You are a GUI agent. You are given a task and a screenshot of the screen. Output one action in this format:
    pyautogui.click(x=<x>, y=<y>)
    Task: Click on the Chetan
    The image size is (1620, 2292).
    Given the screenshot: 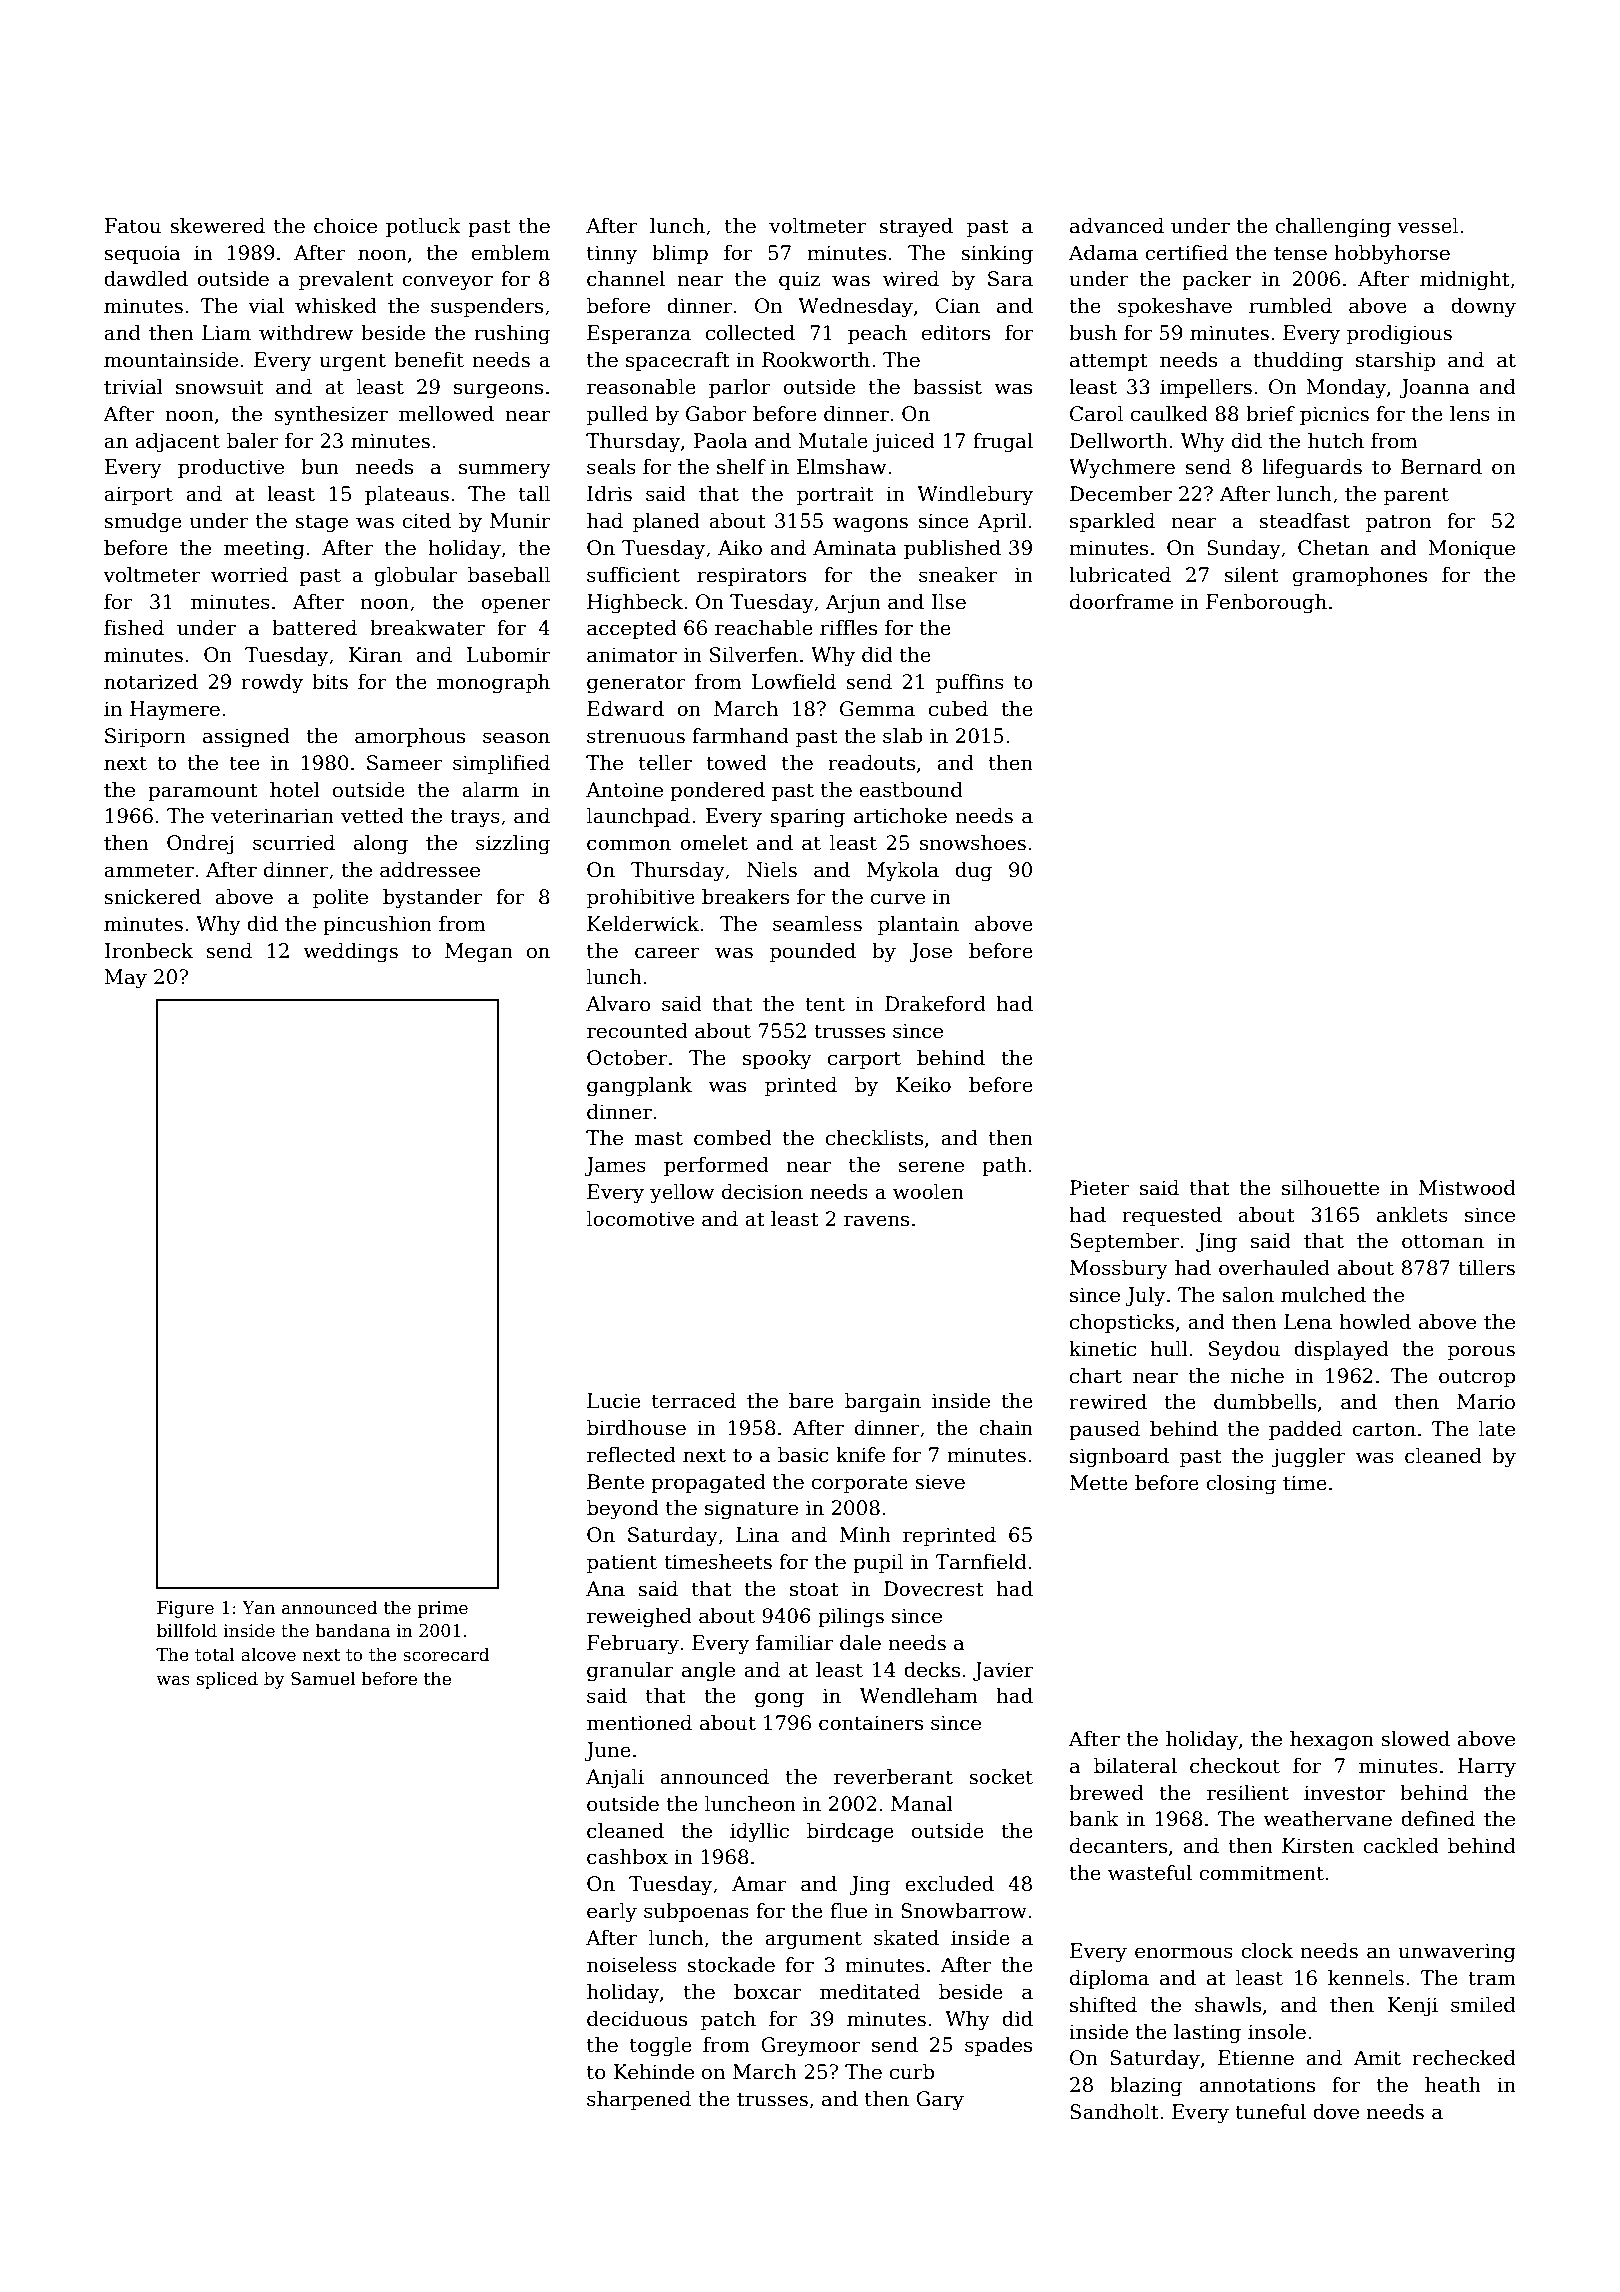 What is the action you would take?
    pyautogui.click(x=1333, y=548)
